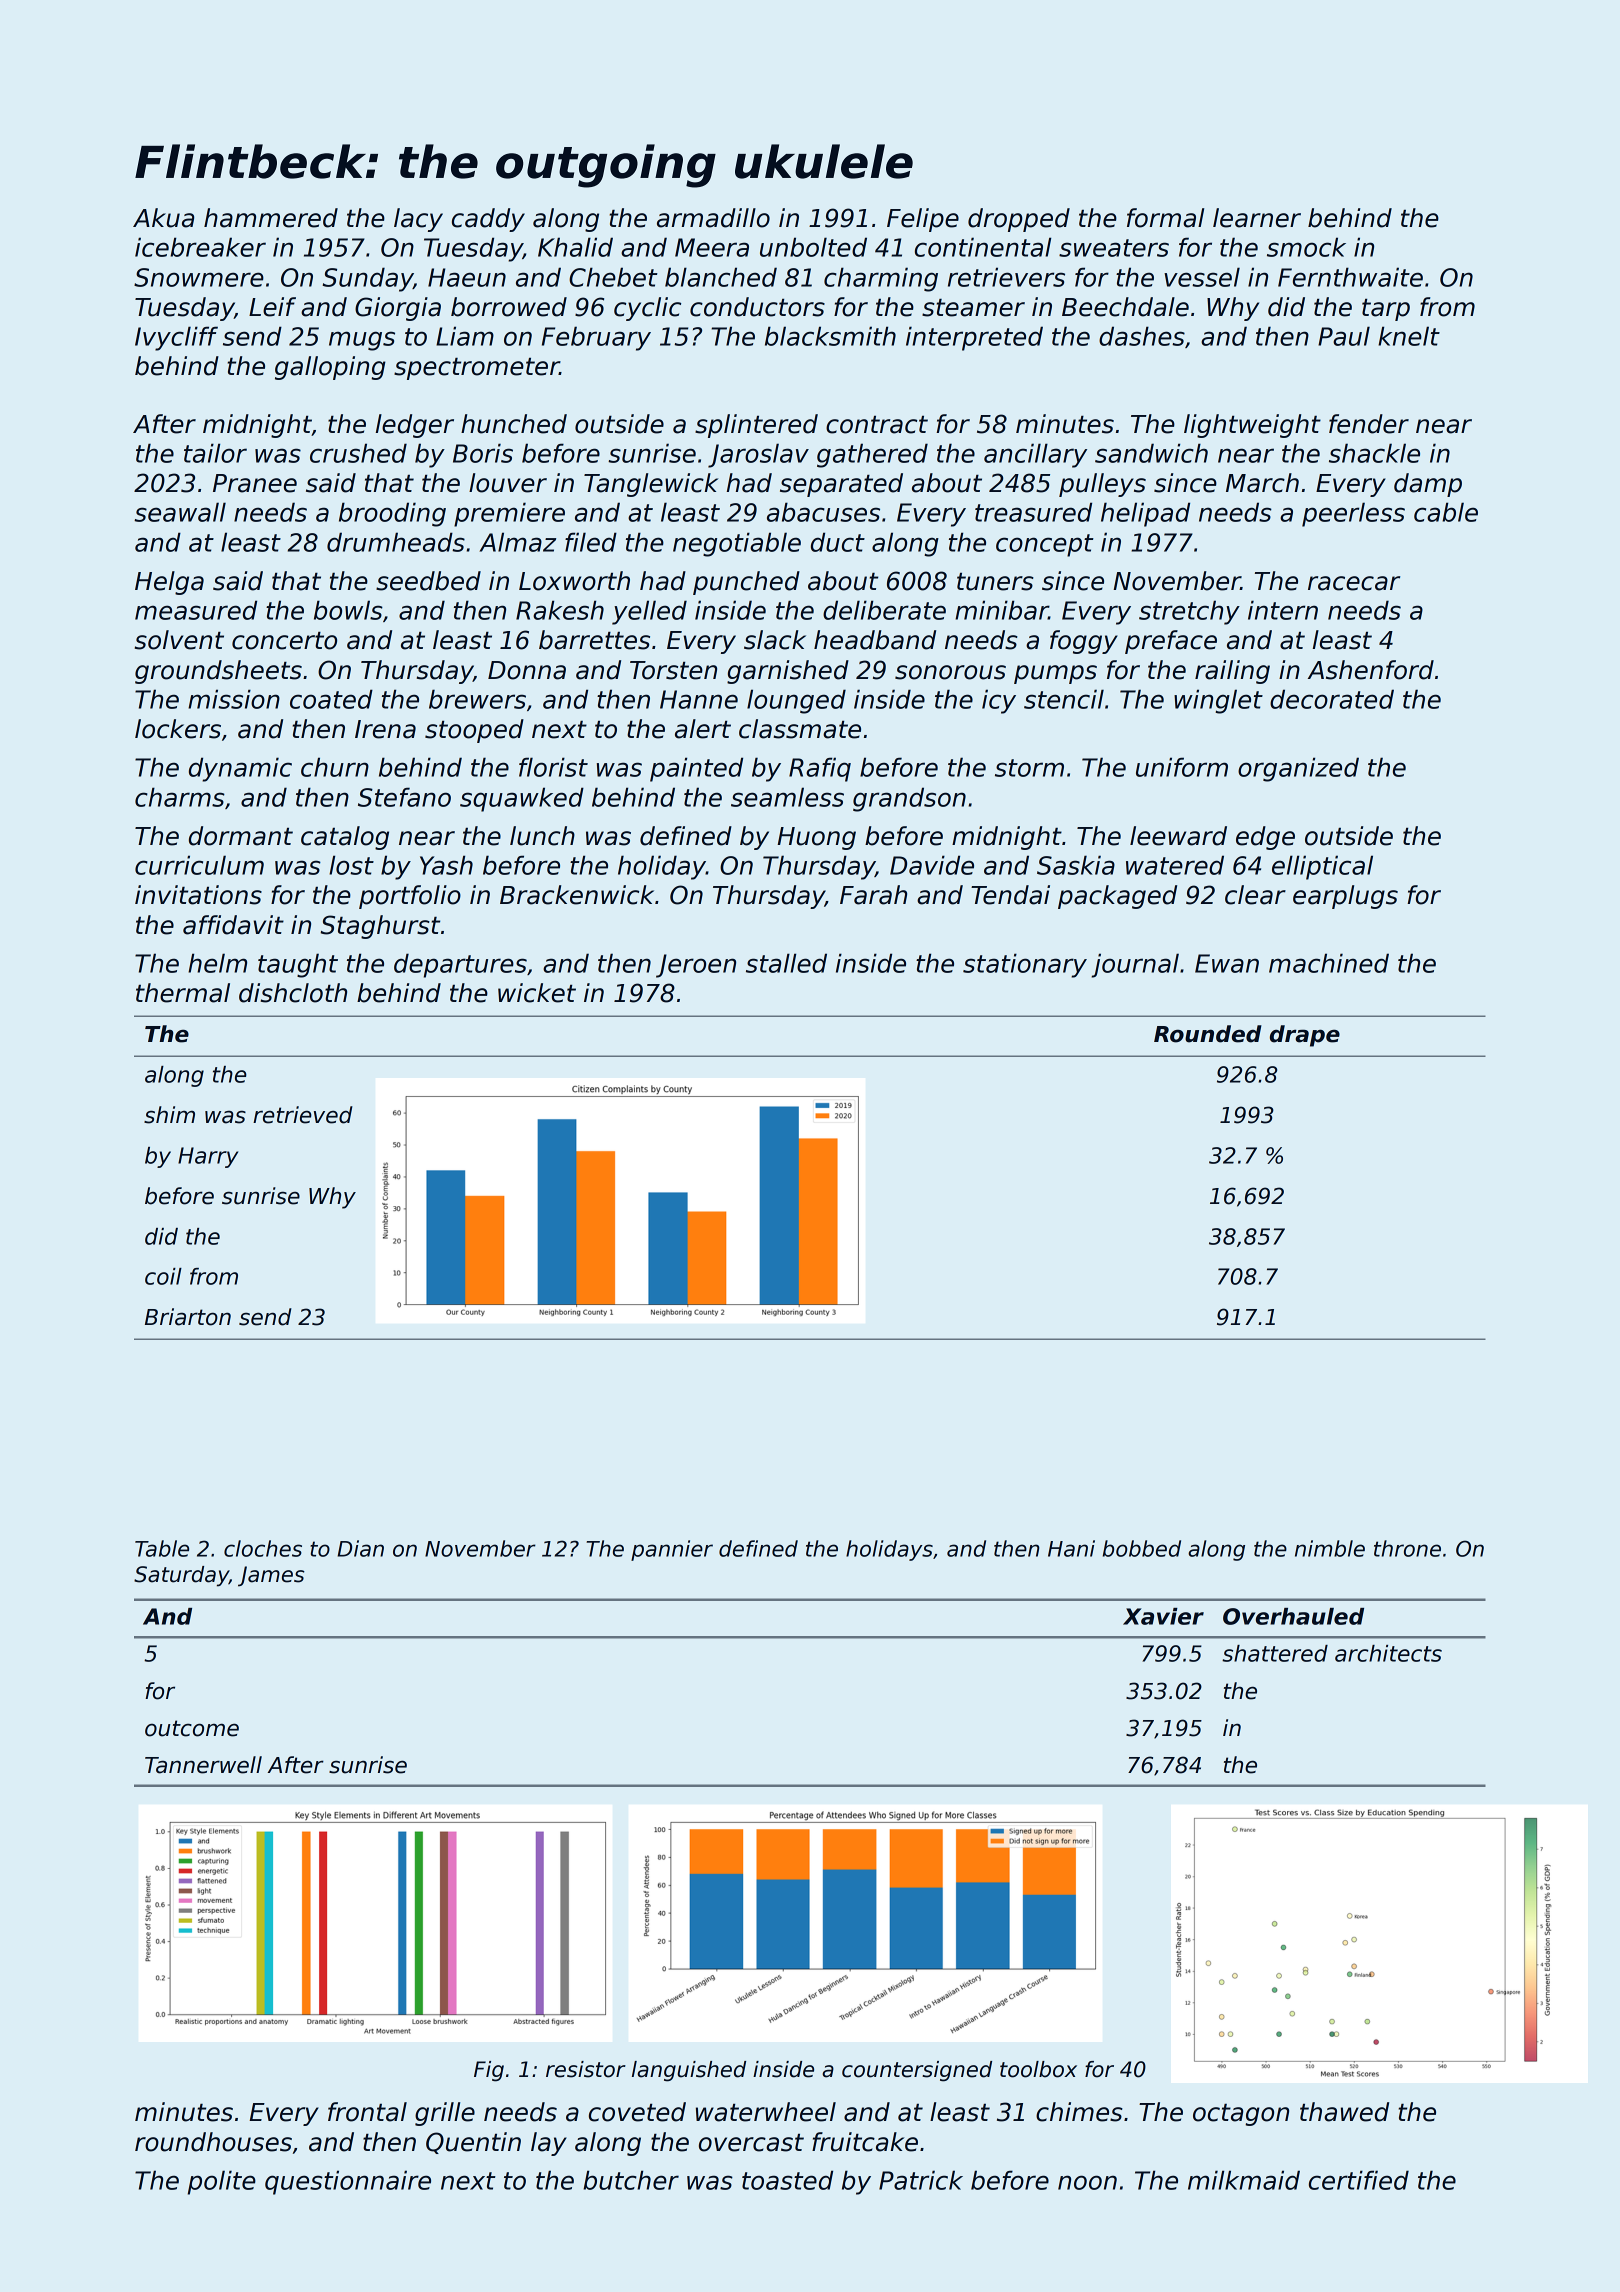  Describe the element at coordinates (418, 220) in the screenshot. I see `lacy` at that location.
